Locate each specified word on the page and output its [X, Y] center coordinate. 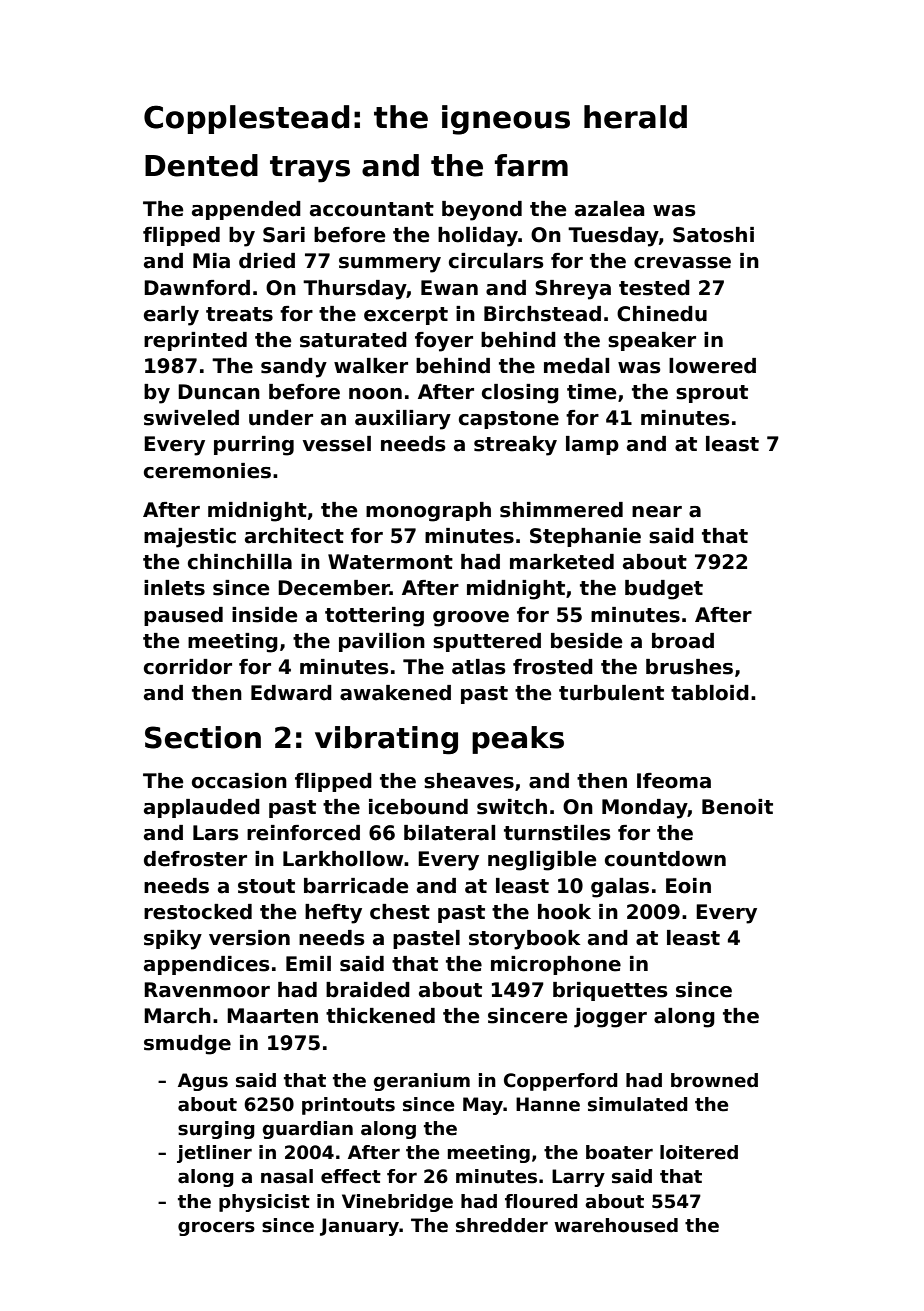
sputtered [487, 642]
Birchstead [542, 314]
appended [246, 210]
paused [183, 616]
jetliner [214, 1154]
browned [714, 1080]
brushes [689, 667]
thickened [380, 1016]
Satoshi [713, 235]
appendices [207, 965]
